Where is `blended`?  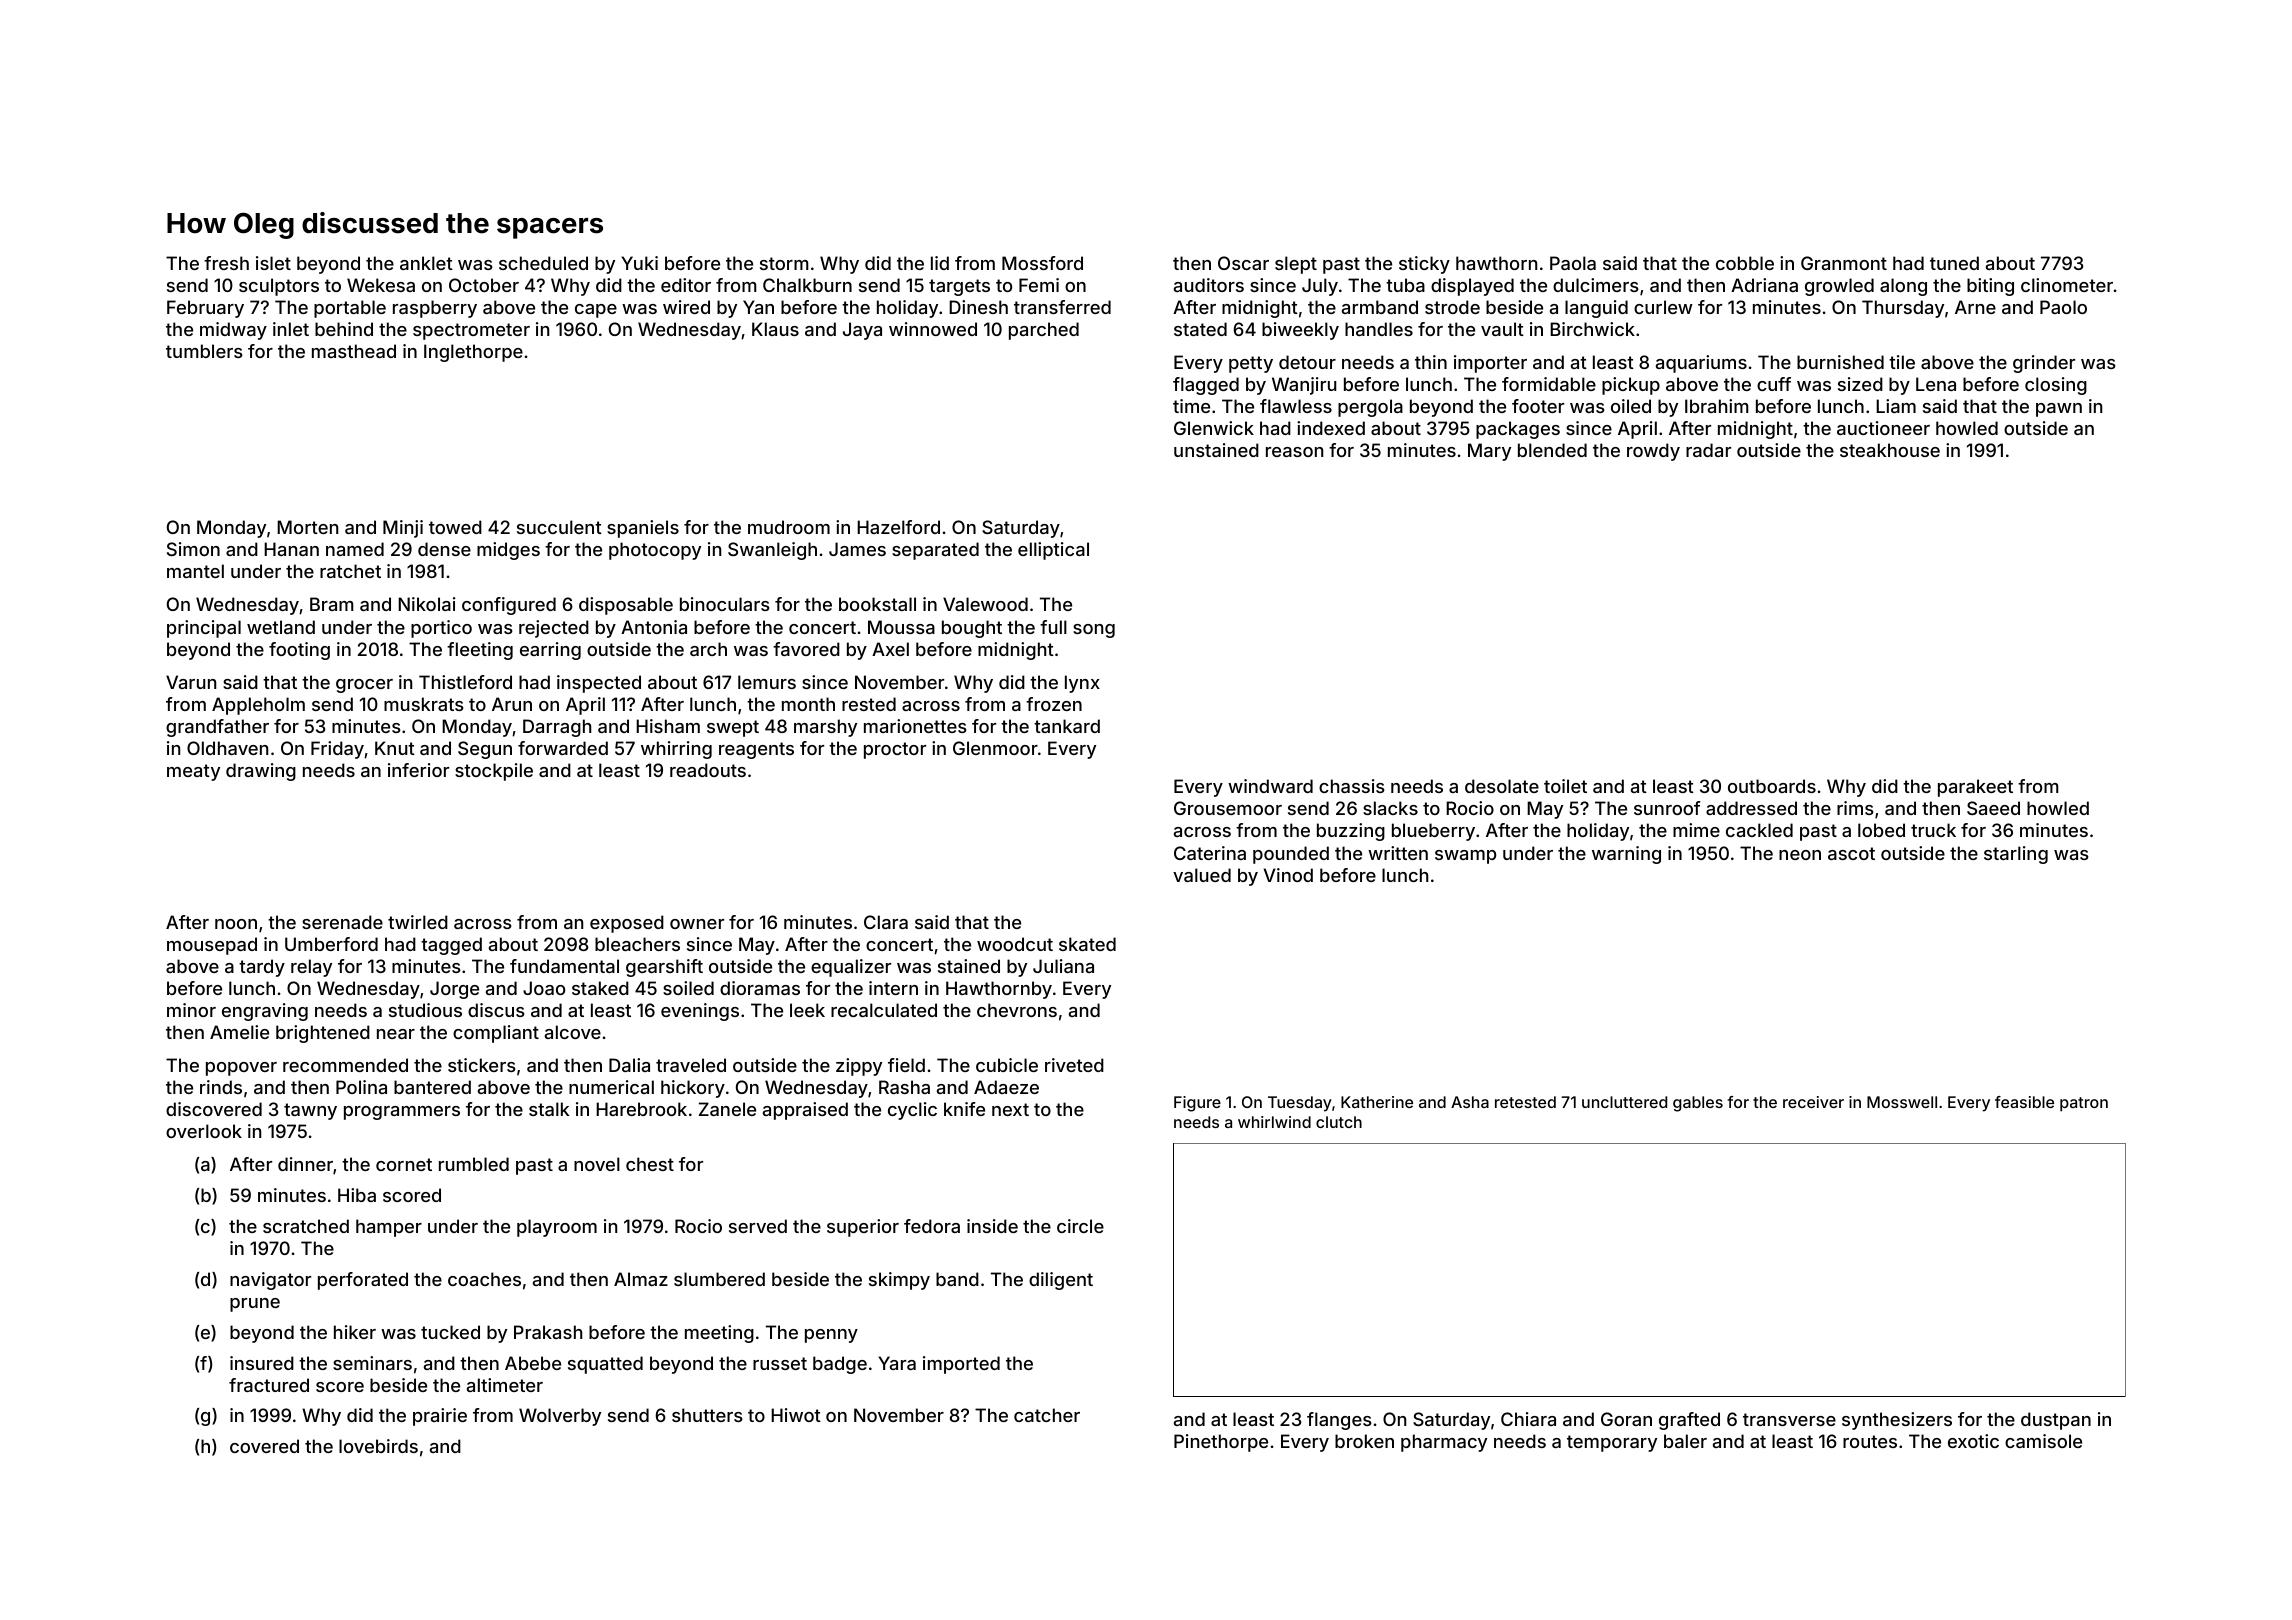 blended is located at coordinates (1552, 450).
